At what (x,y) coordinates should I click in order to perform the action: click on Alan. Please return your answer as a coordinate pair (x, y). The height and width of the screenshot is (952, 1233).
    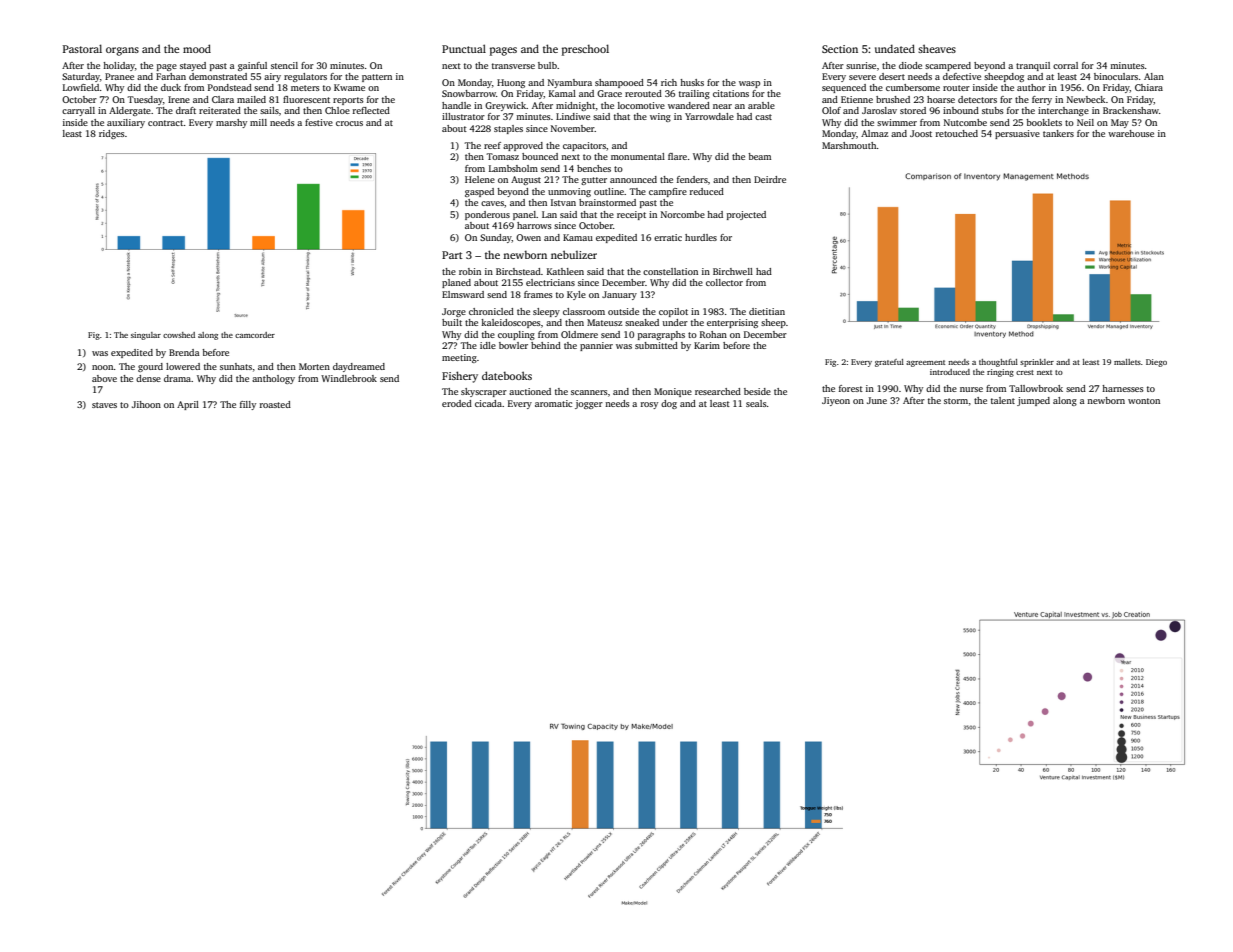
    Looking at the image, I should click on (1154, 76).
